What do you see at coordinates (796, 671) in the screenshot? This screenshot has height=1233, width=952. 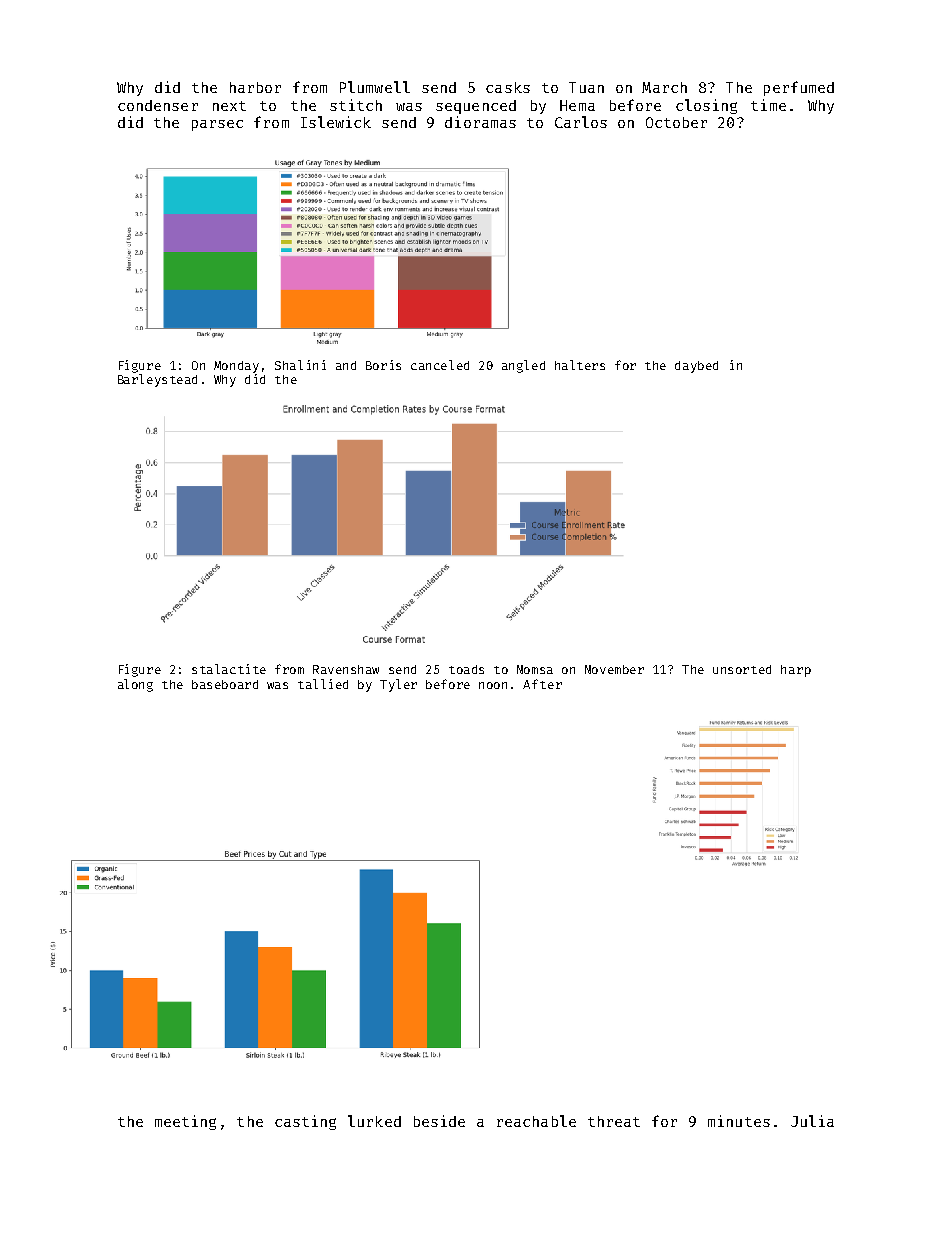 I see `harp` at bounding box center [796, 671].
